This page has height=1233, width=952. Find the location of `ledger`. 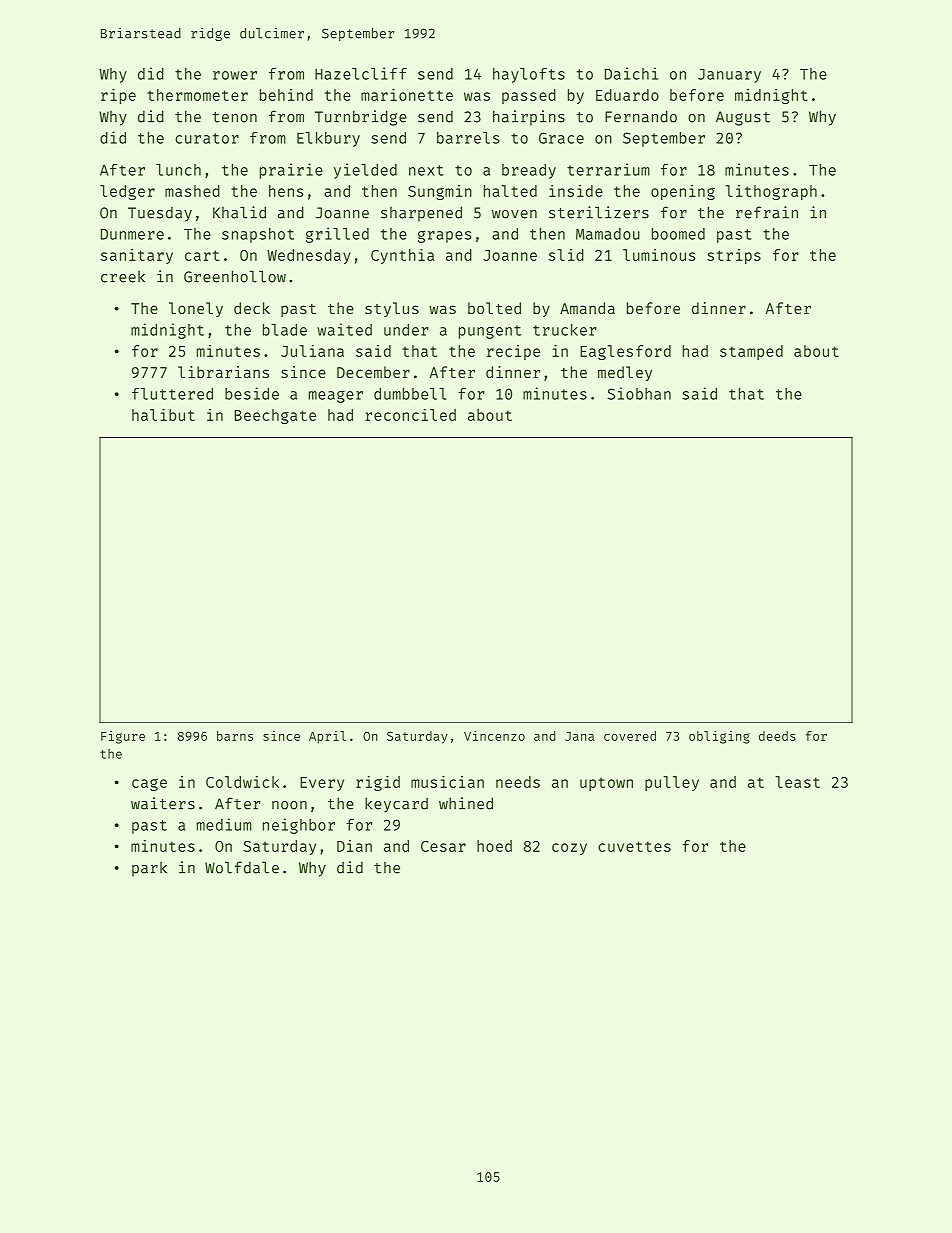

ledger is located at coordinates (127, 192).
